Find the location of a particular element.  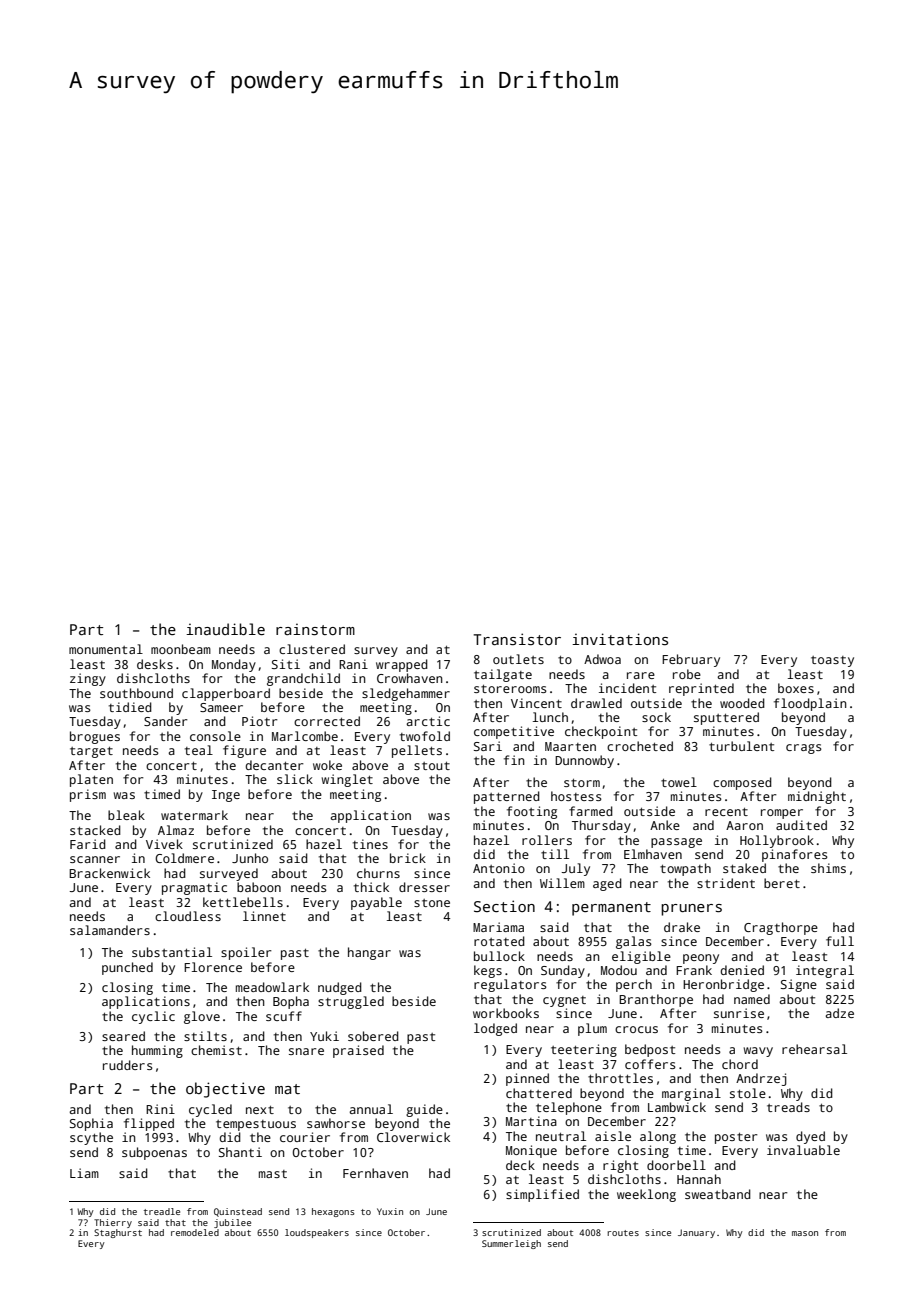

desks is located at coordinates (155, 664).
